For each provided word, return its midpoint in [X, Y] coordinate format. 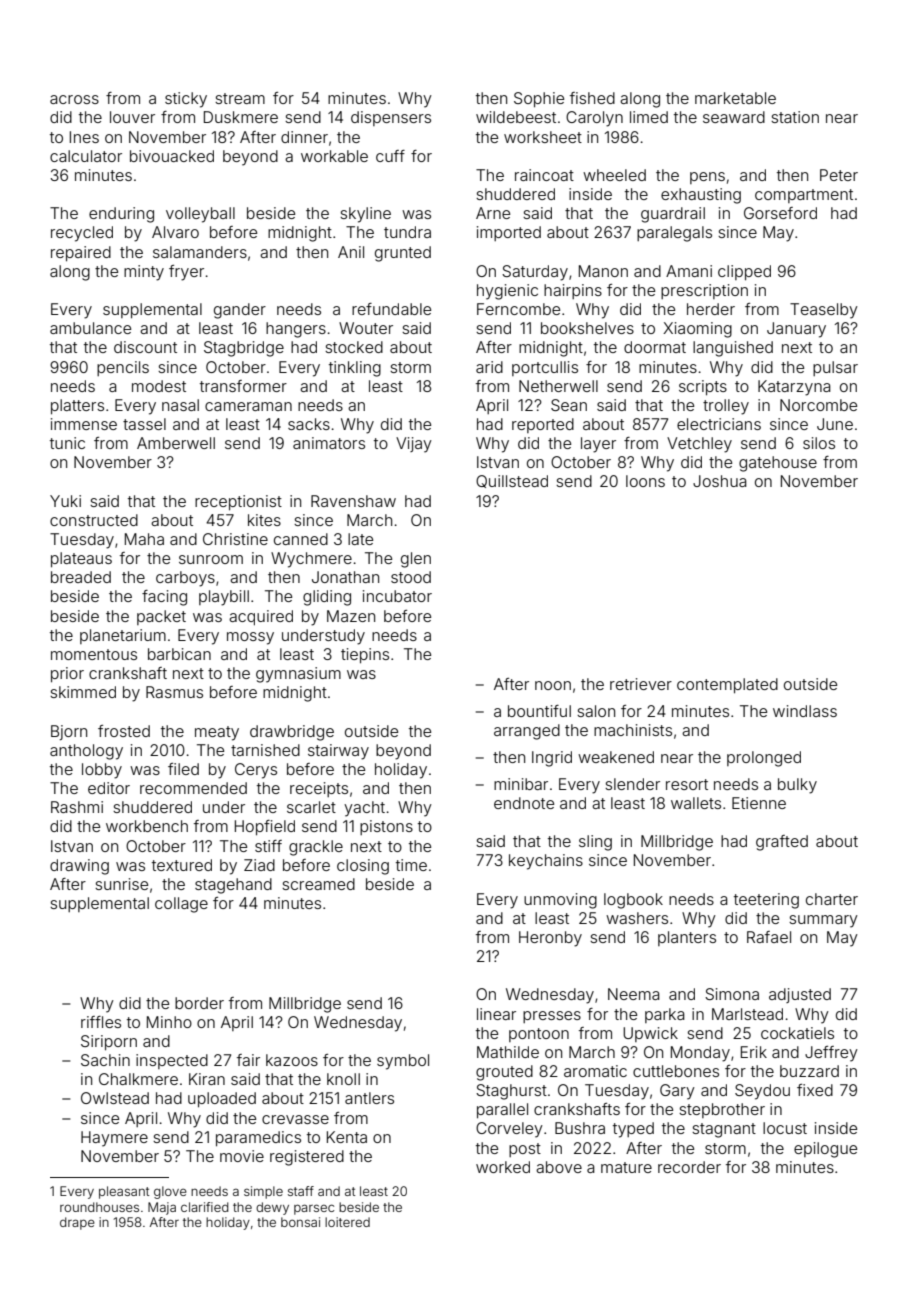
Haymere [114, 1139]
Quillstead [512, 481]
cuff [390, 156]
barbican [179, 654]
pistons [386, 827]
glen [416, 560]
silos [819, 443]
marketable [735, 98]
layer [598, 445]
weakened [616, 757]
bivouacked [172, 156]
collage [181, 905]
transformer [243, 386]
